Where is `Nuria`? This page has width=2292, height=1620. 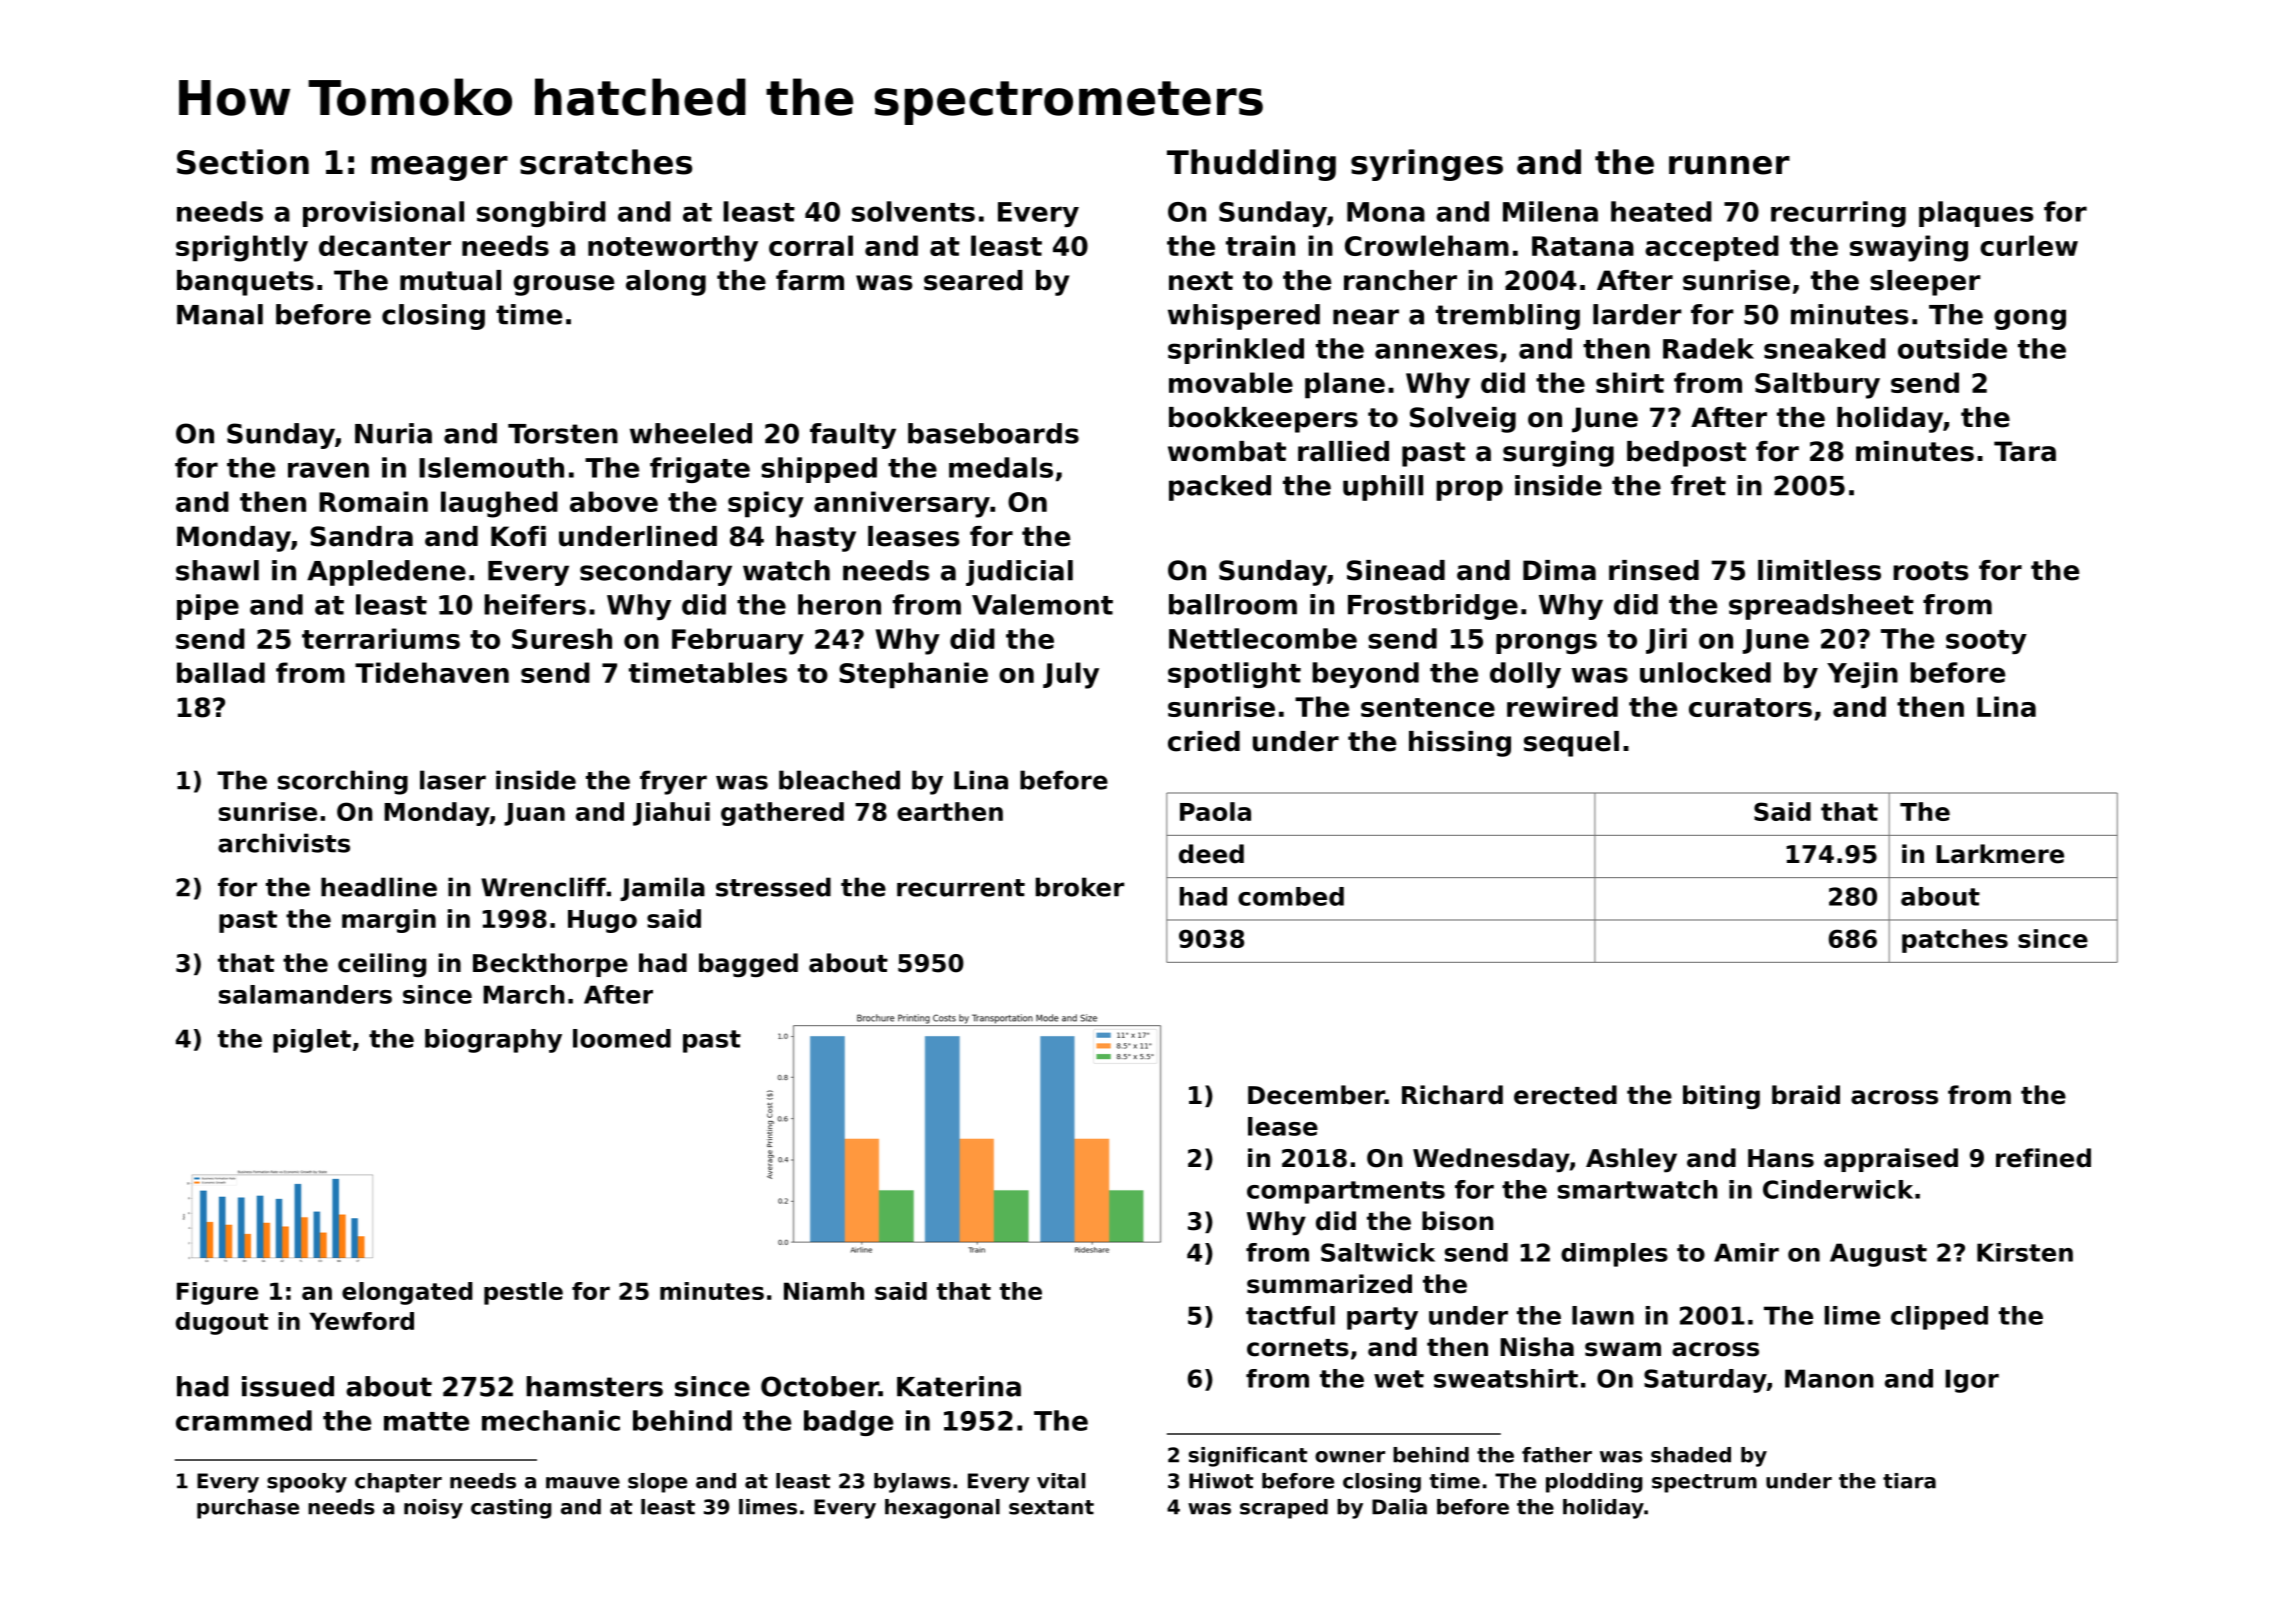
Nuria is located at coordinates (393, 433).
